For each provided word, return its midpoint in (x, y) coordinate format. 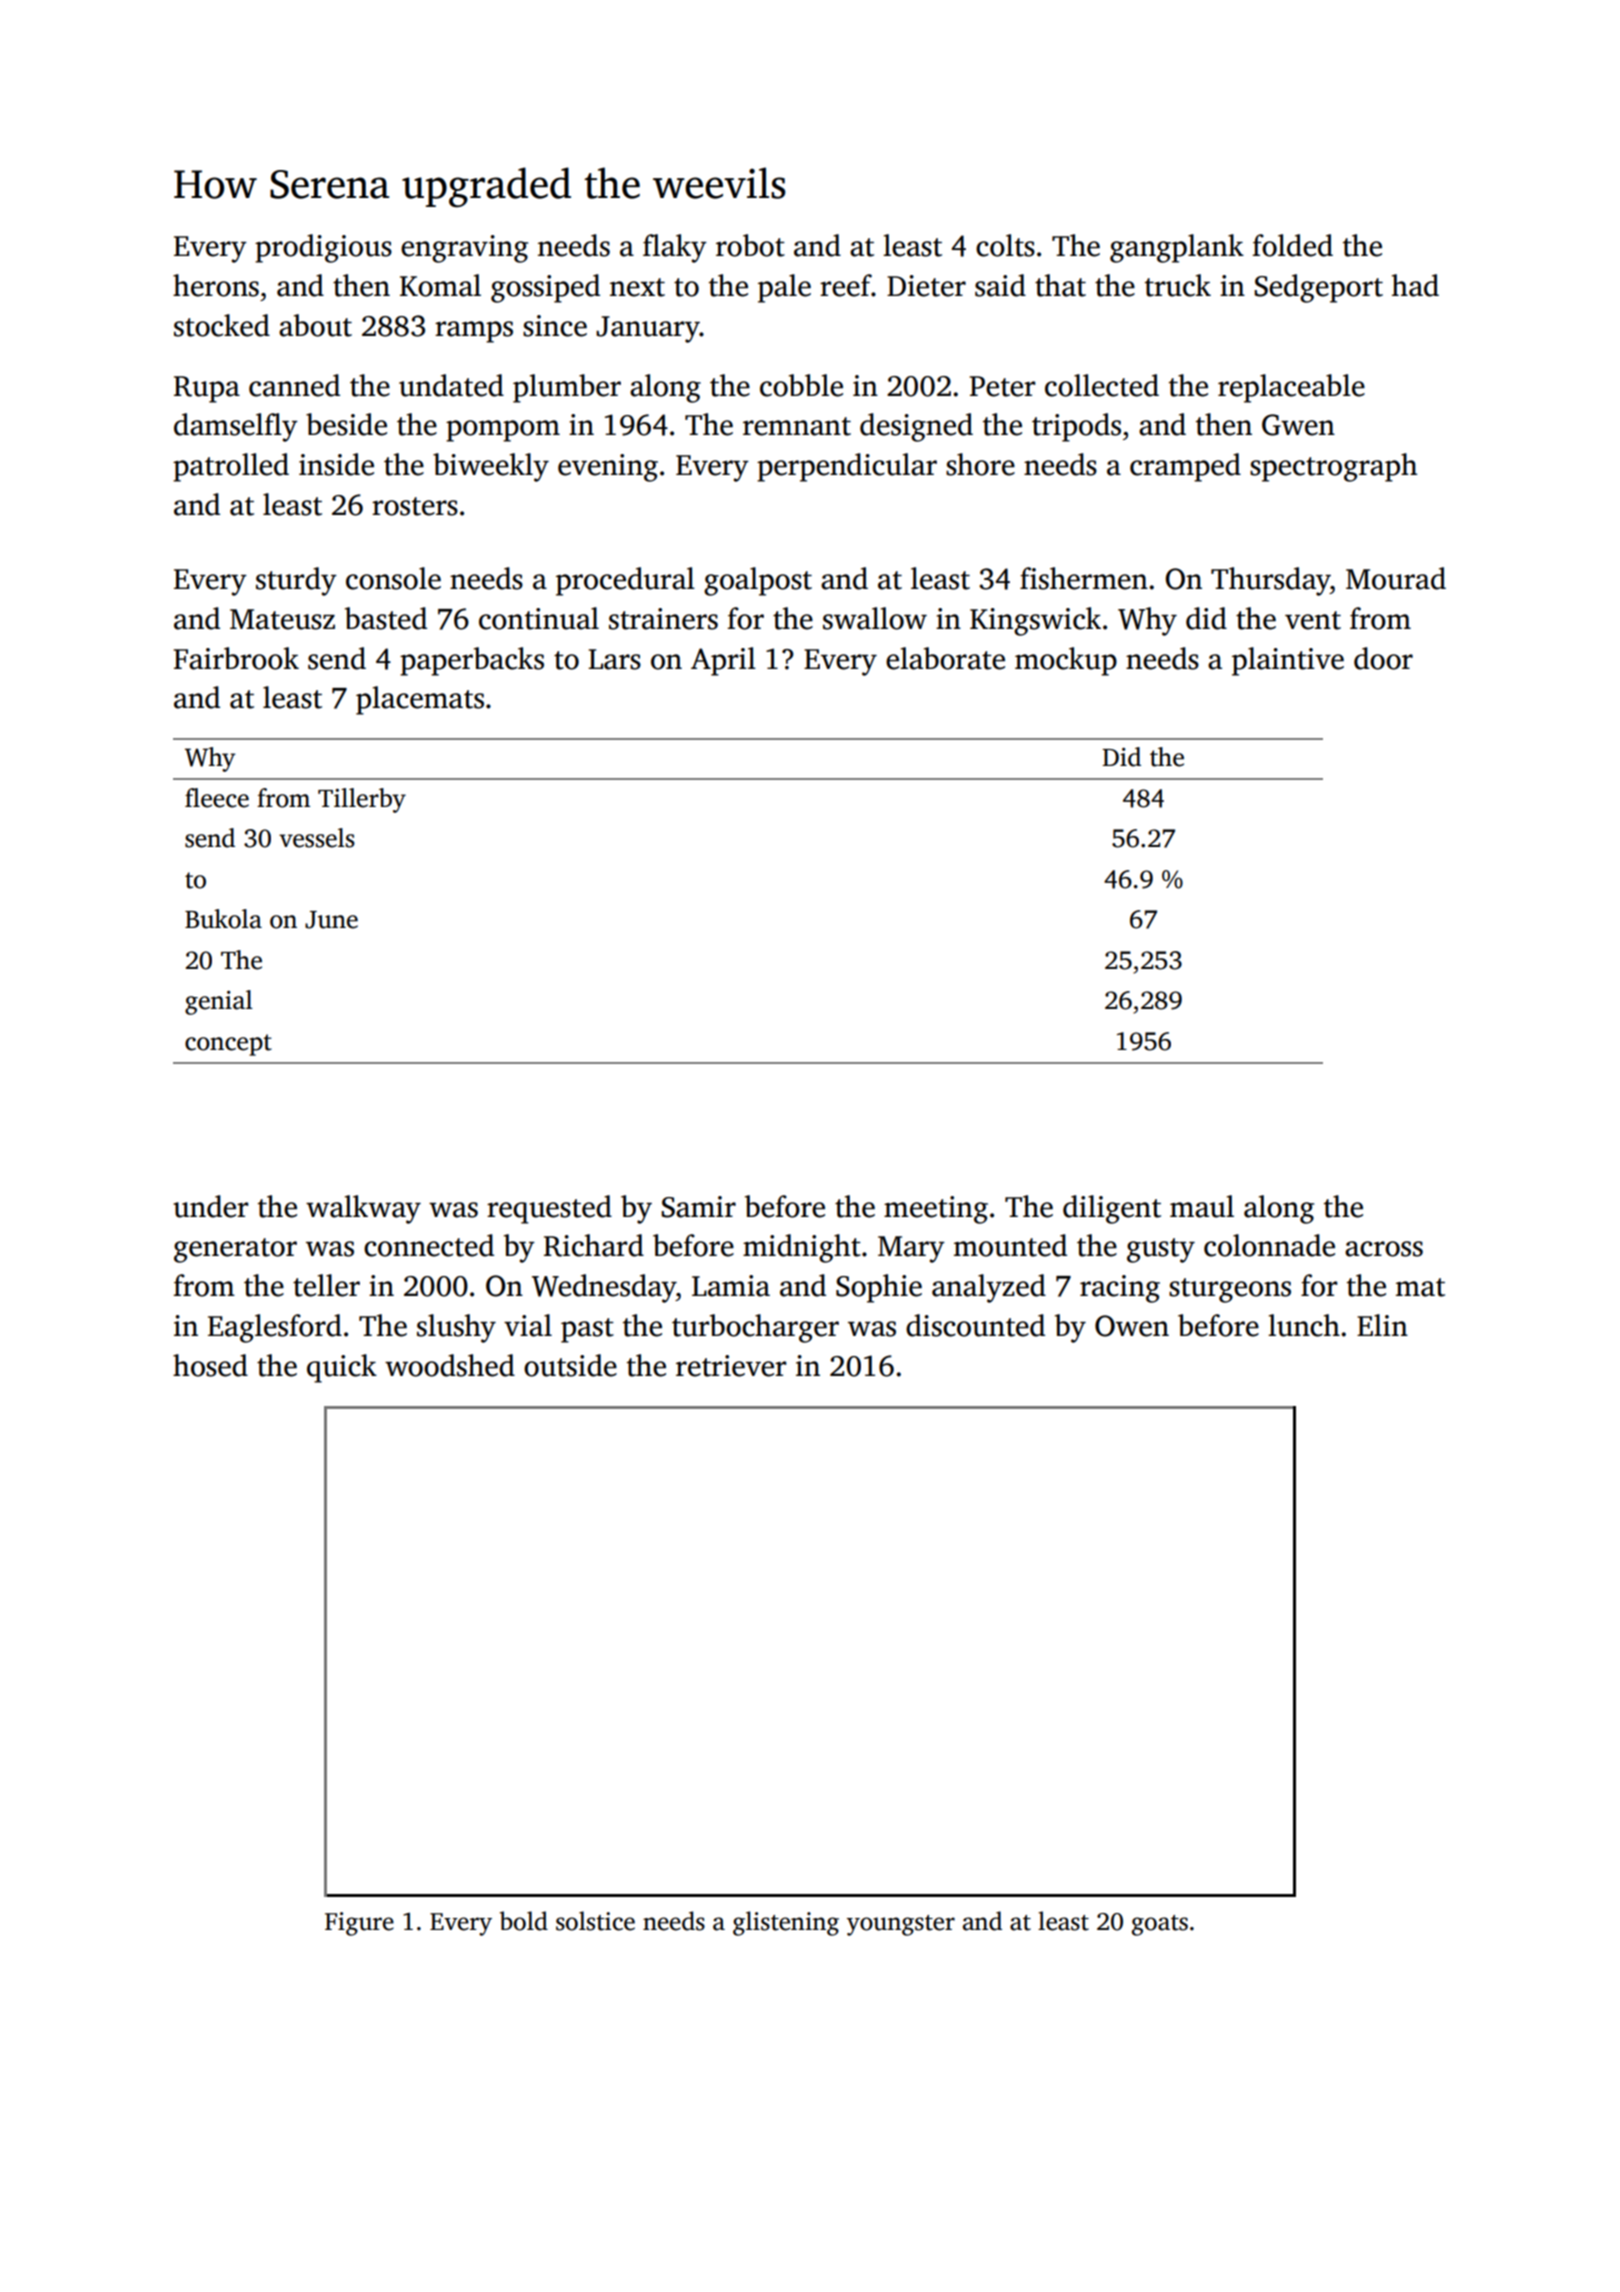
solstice (595, 1921)
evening (608, 468)
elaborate (945, 658)
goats (1160, 1925)
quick (342, 1368)
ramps (474, 332)
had (1415, 285)
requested (549, 1209)
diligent (1112, 1209)
